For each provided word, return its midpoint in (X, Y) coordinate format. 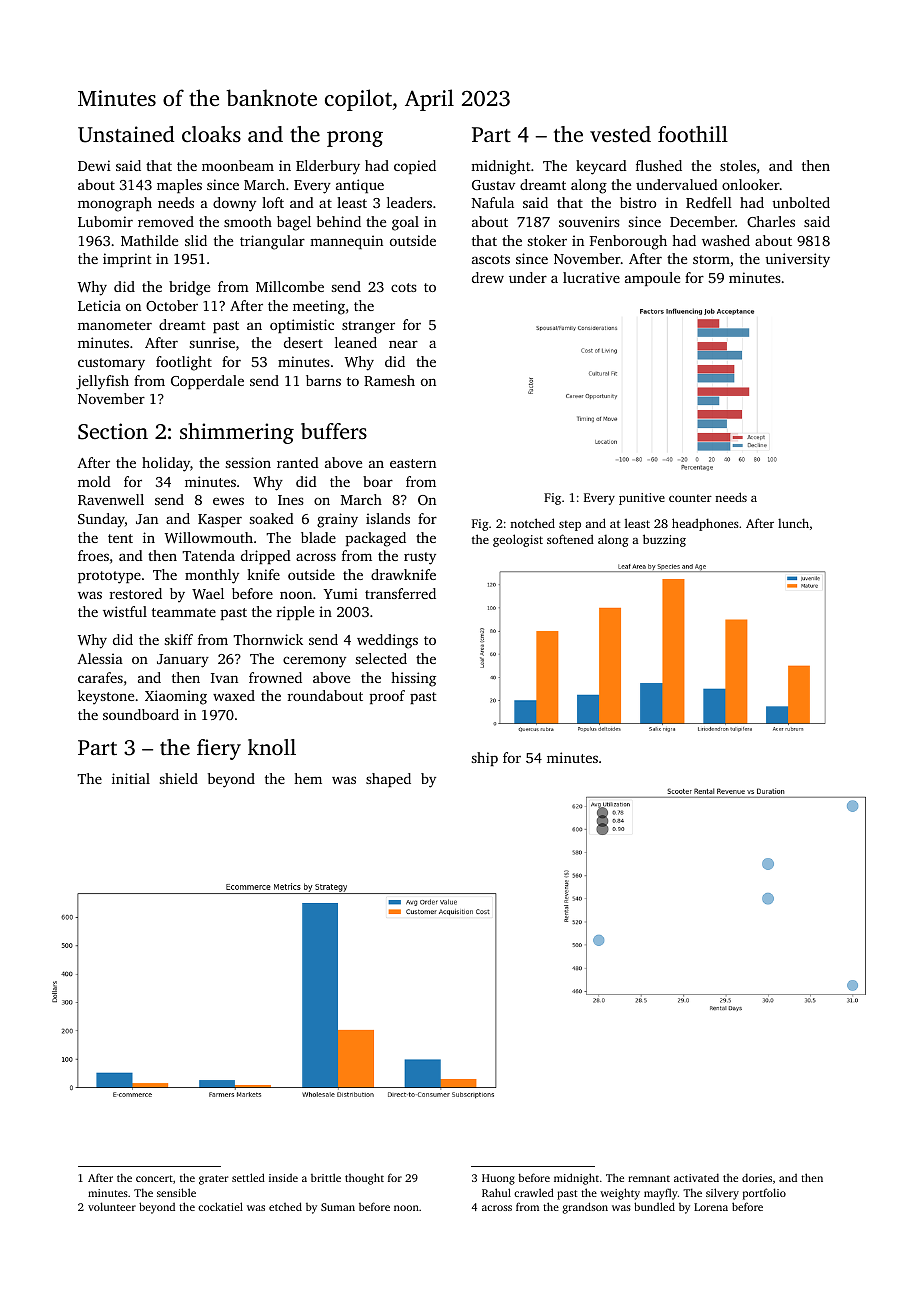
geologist (518, 540)
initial (131, 778)
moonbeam (238, 165)
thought (364, 1179)
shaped (388, 780)
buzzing (664, 540)
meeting (319, 307)
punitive (642, 499)
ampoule (652, 279)
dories (757, 1177)
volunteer (112, 1206)
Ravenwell (111, 499)
